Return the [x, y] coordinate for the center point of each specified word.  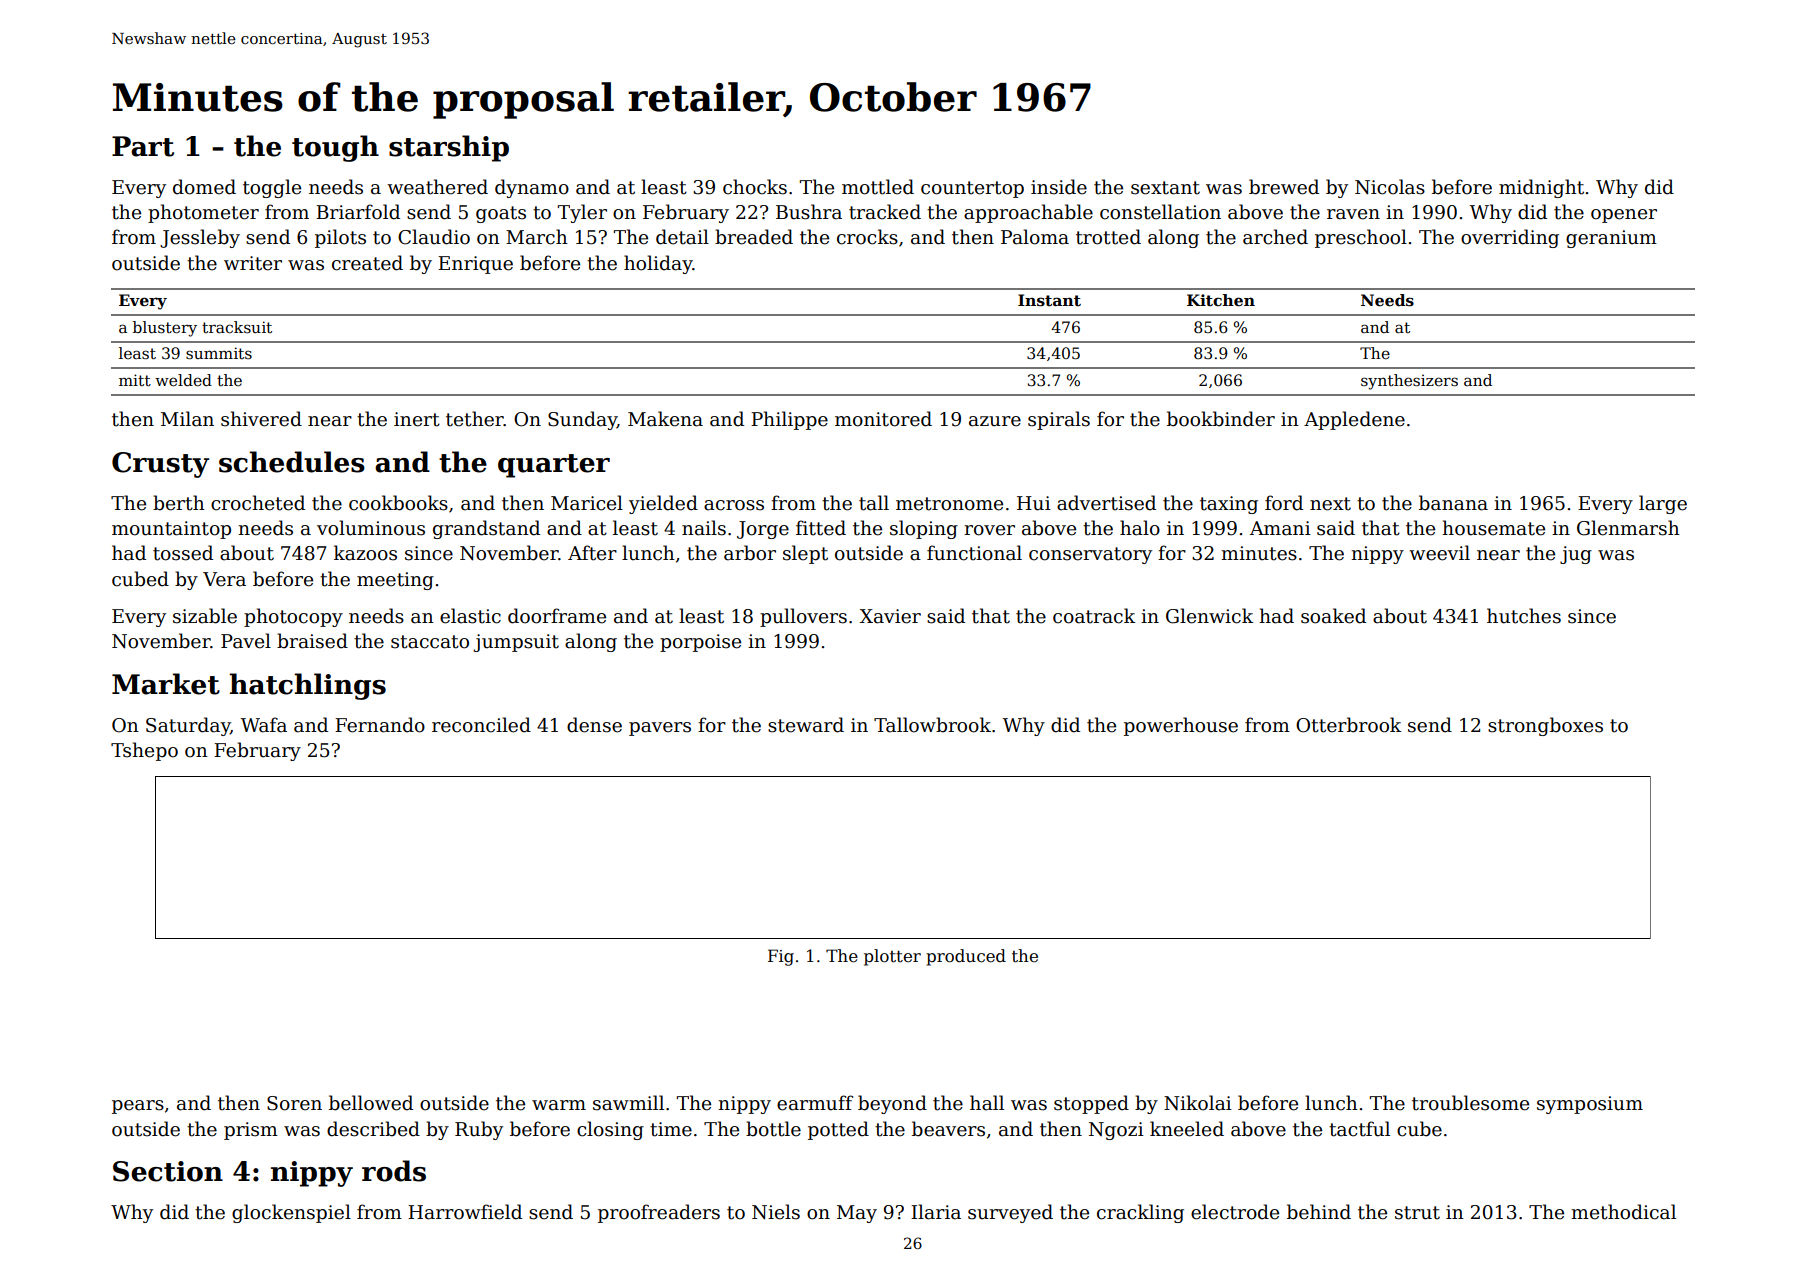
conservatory [1090, 555]
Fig [781, 957]
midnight [1541, 188]
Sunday [582, 420]
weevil [1439, 553]
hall [987, 1103]
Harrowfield [465, 1212]
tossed [183, 553]
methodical [1623, 1212]
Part [143, 146]
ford [1284, 503]
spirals [1059, 420]
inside [1059, 187]
